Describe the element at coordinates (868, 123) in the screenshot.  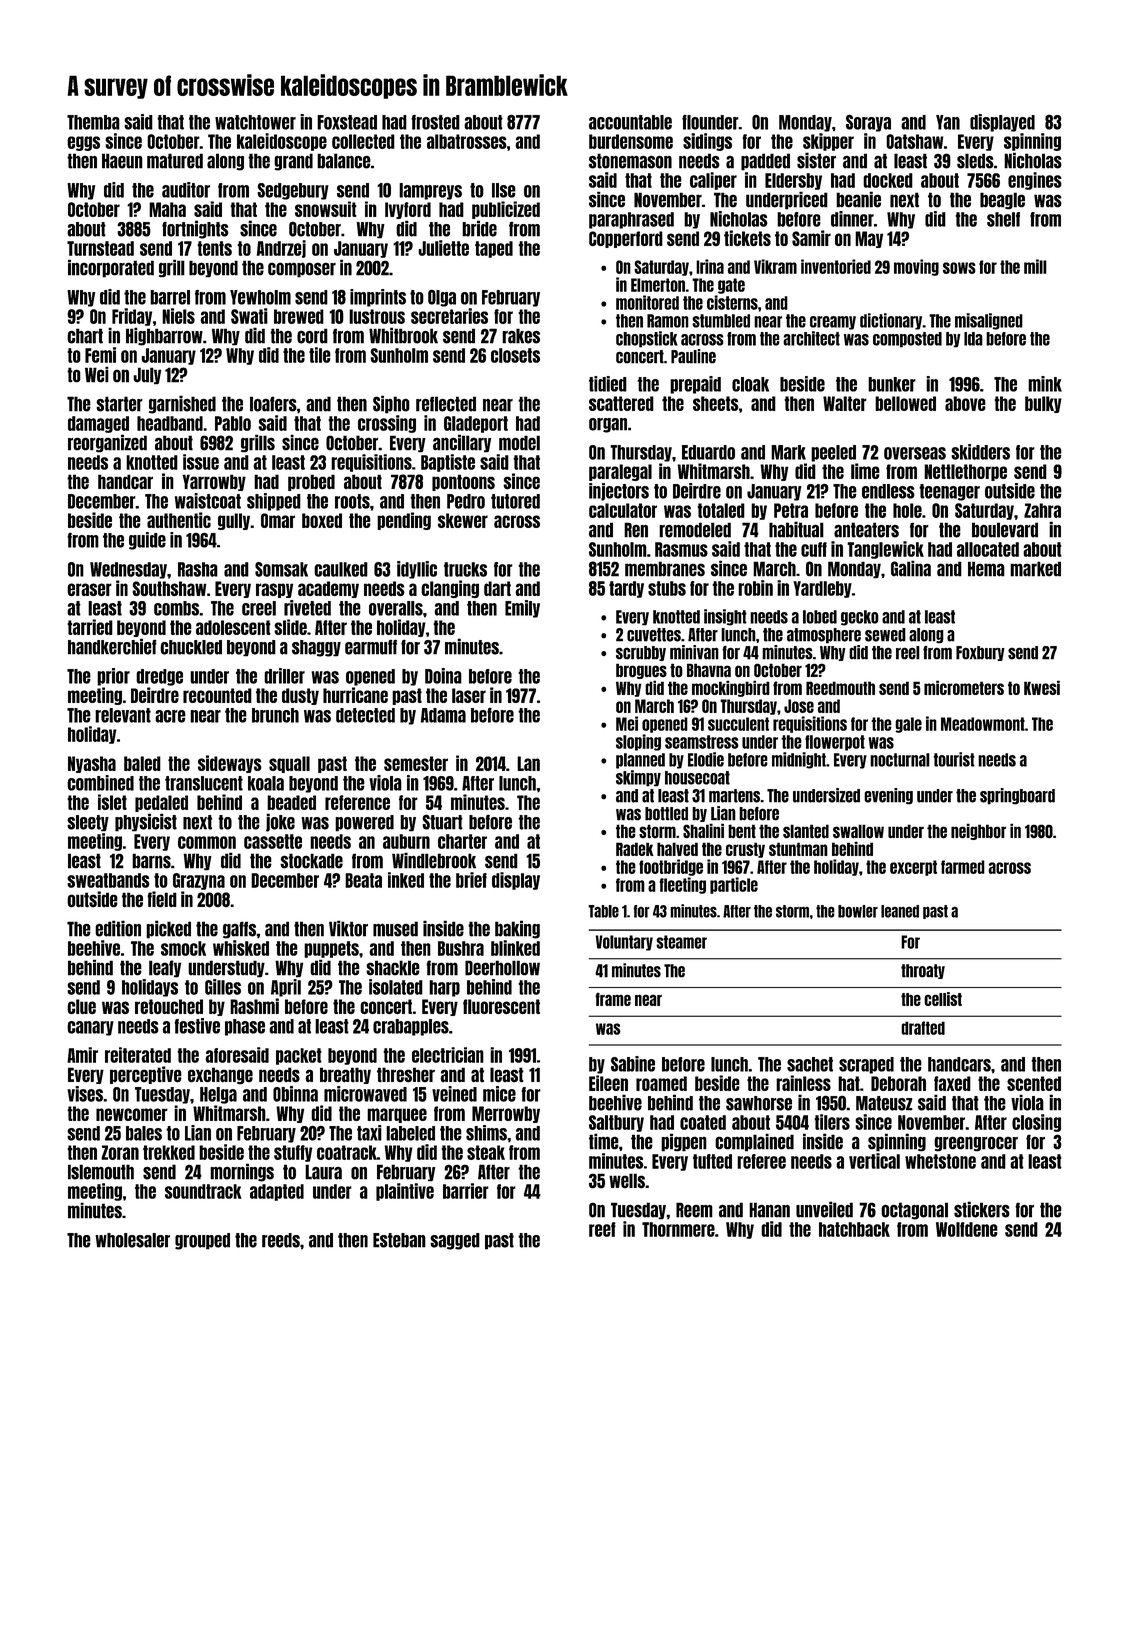
I see `Soraya` at that location.
